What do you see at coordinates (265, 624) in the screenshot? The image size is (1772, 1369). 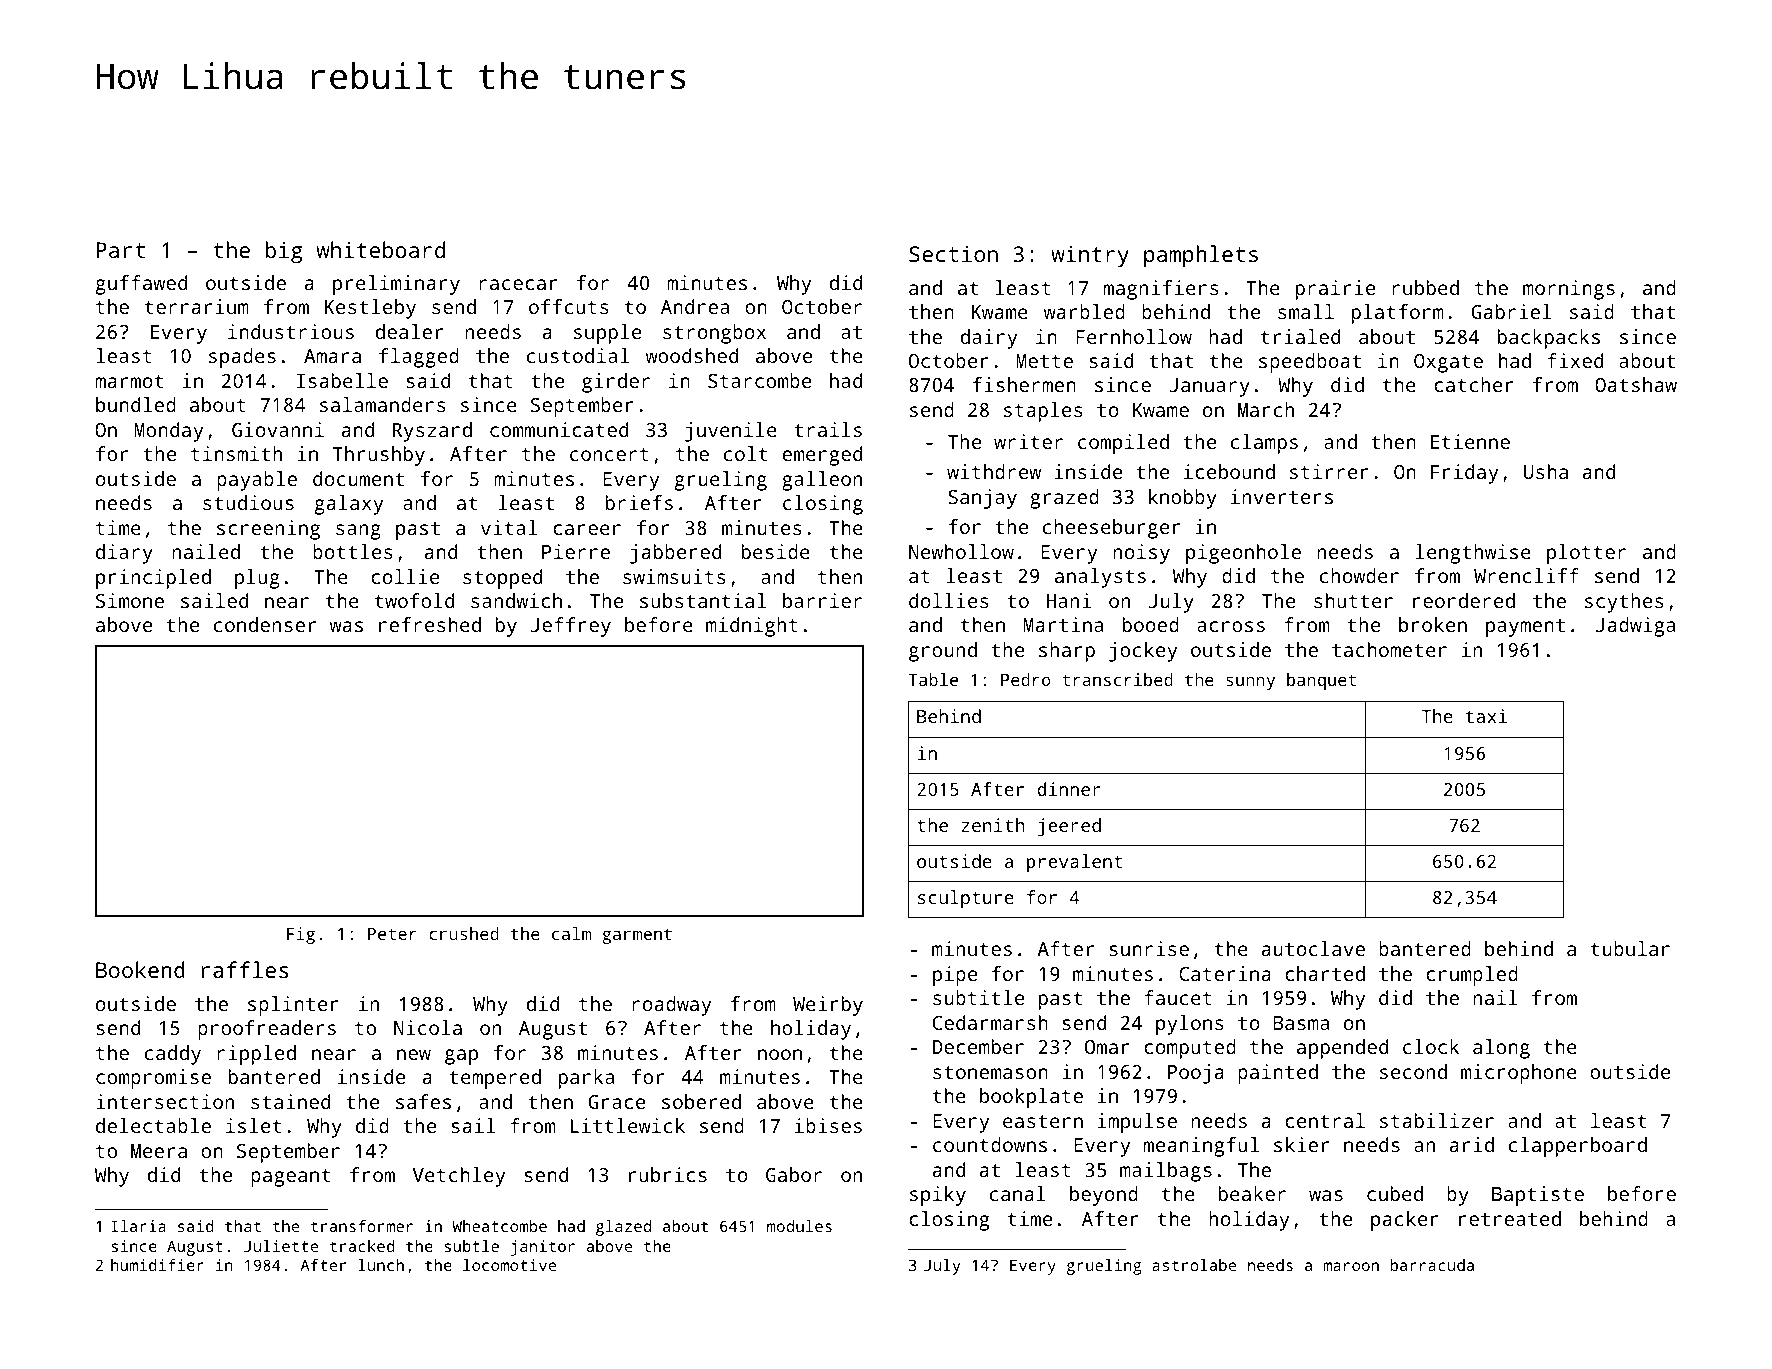 I see `condenser` at bounding box center [265, 624].
